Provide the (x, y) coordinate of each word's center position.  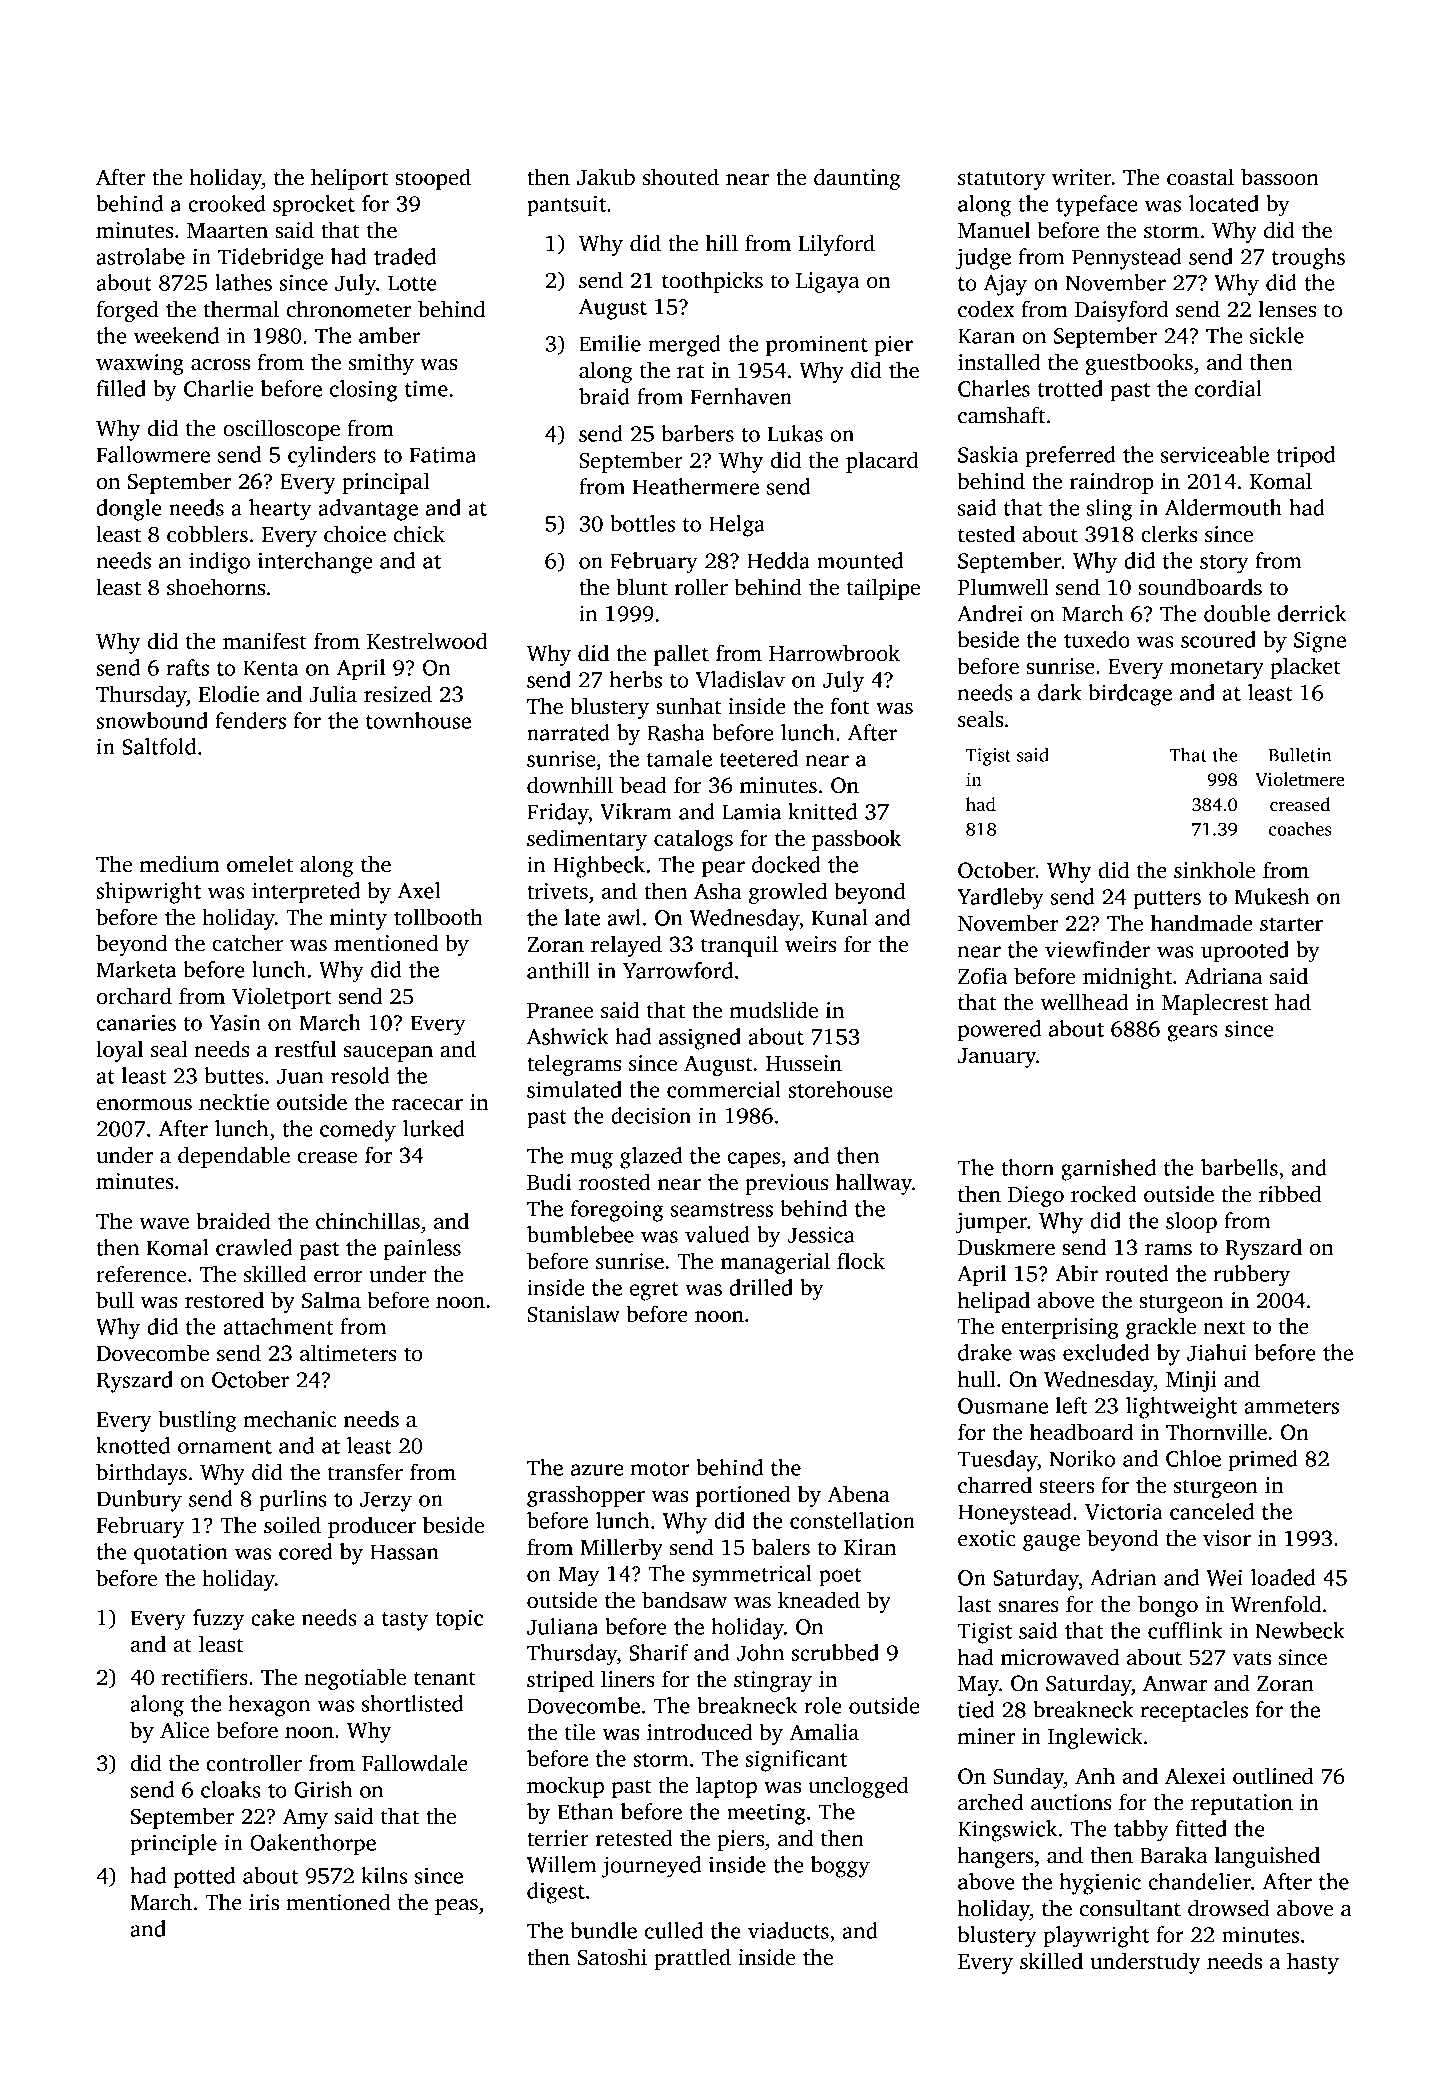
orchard (134, 996)
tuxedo (1097, 639)
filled (121, 388)
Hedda (778, 560)
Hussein (804, 1063)
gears (1192, 1033)
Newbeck (1299, 1630)
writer (1082, 177)
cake (272, 1617)
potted (204, 1878)
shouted (681, 177)
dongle (129, 510)
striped (560, 1681)
